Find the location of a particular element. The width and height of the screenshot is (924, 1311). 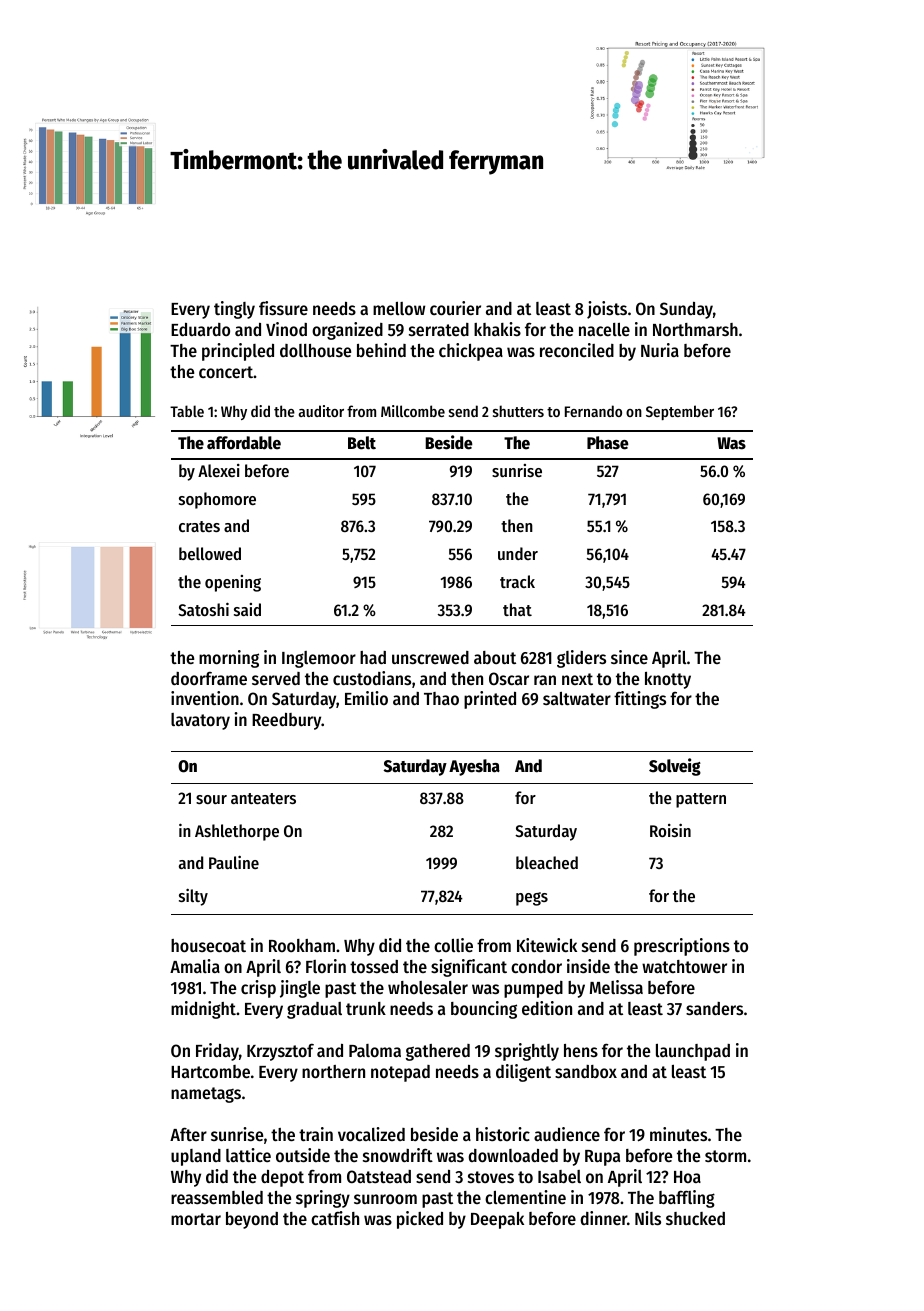

historic is located at coordinates (503, 1134).
